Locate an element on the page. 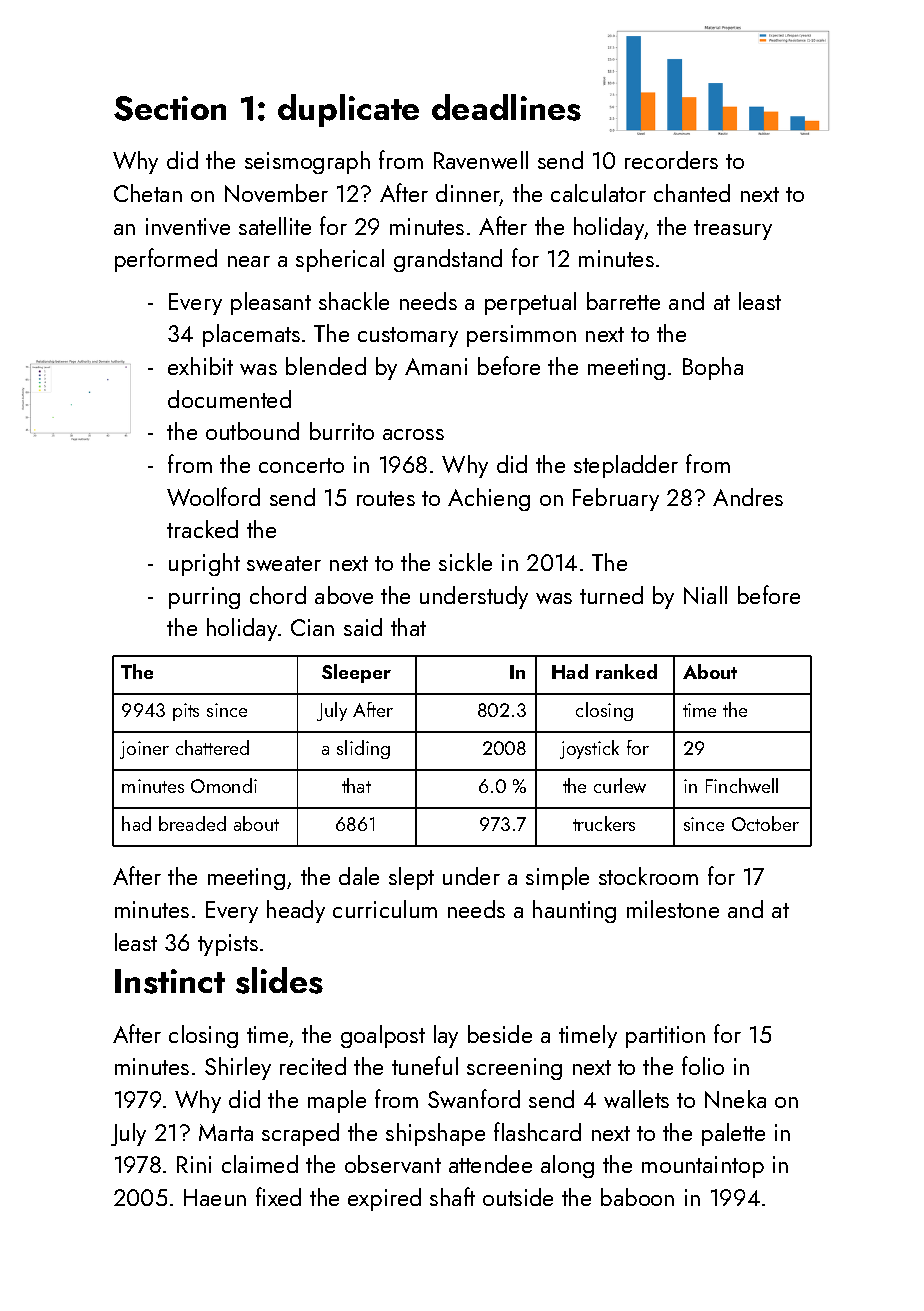 The width and height of the image is (924, 1311). milestone is located at coordinates (673, 909).
